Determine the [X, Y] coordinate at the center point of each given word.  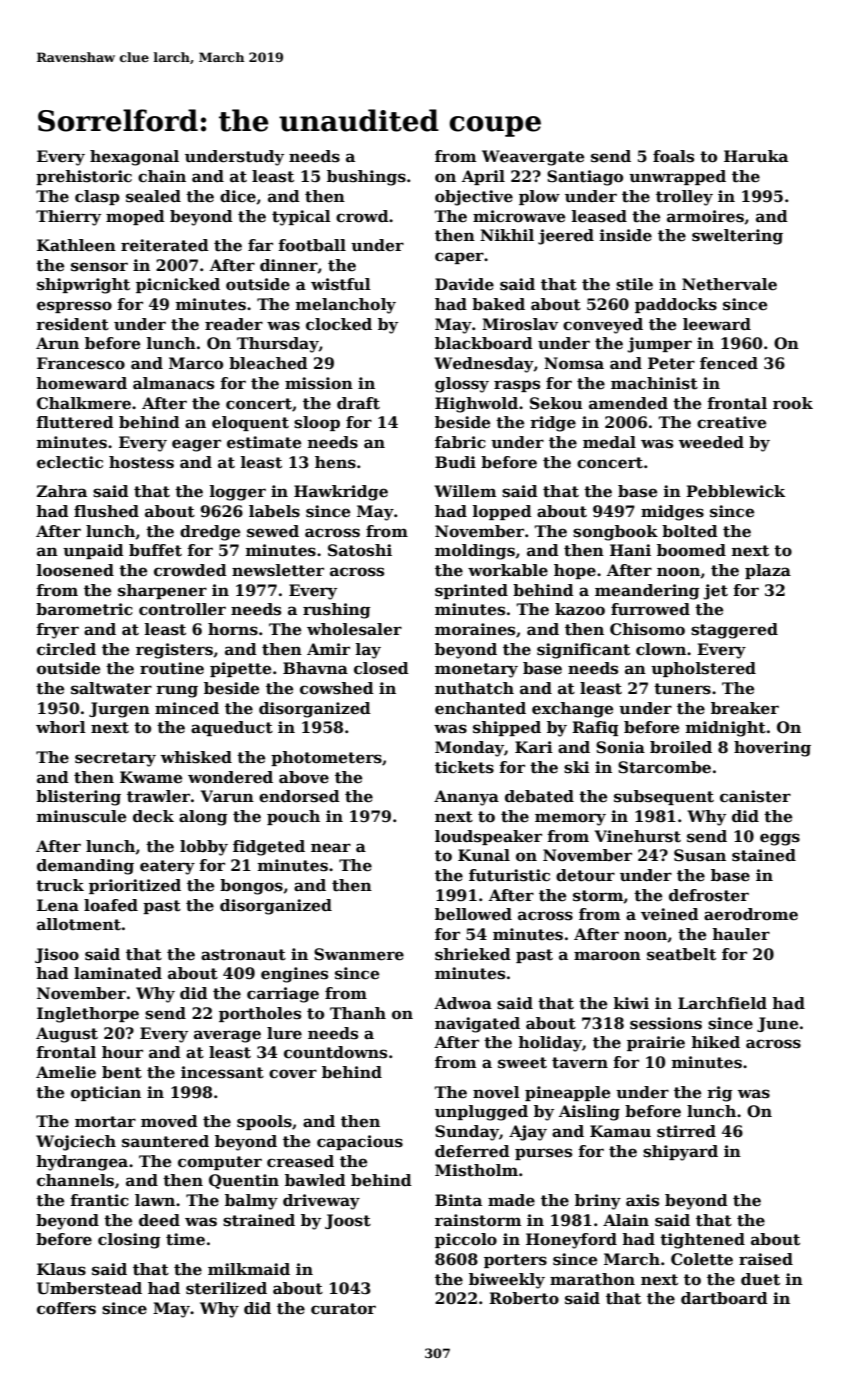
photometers [326, 758]
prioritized [135, 886]
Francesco [81, 363]
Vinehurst [638, 836]
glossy [462, 385]
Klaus [61, 1269]
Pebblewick [735, 491]
